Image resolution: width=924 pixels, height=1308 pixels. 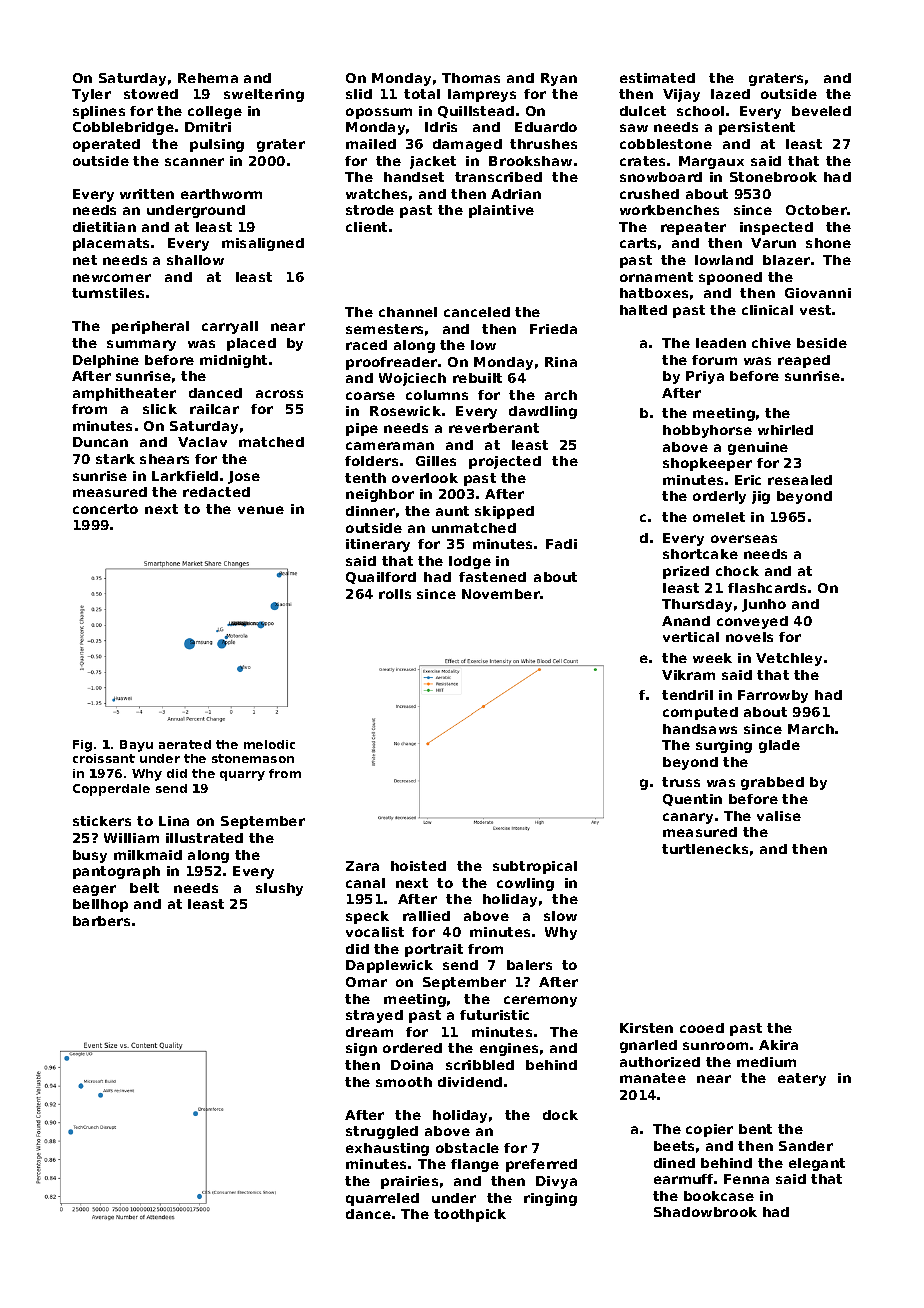 I want to click on carryall, so click(x=230, y=327).
